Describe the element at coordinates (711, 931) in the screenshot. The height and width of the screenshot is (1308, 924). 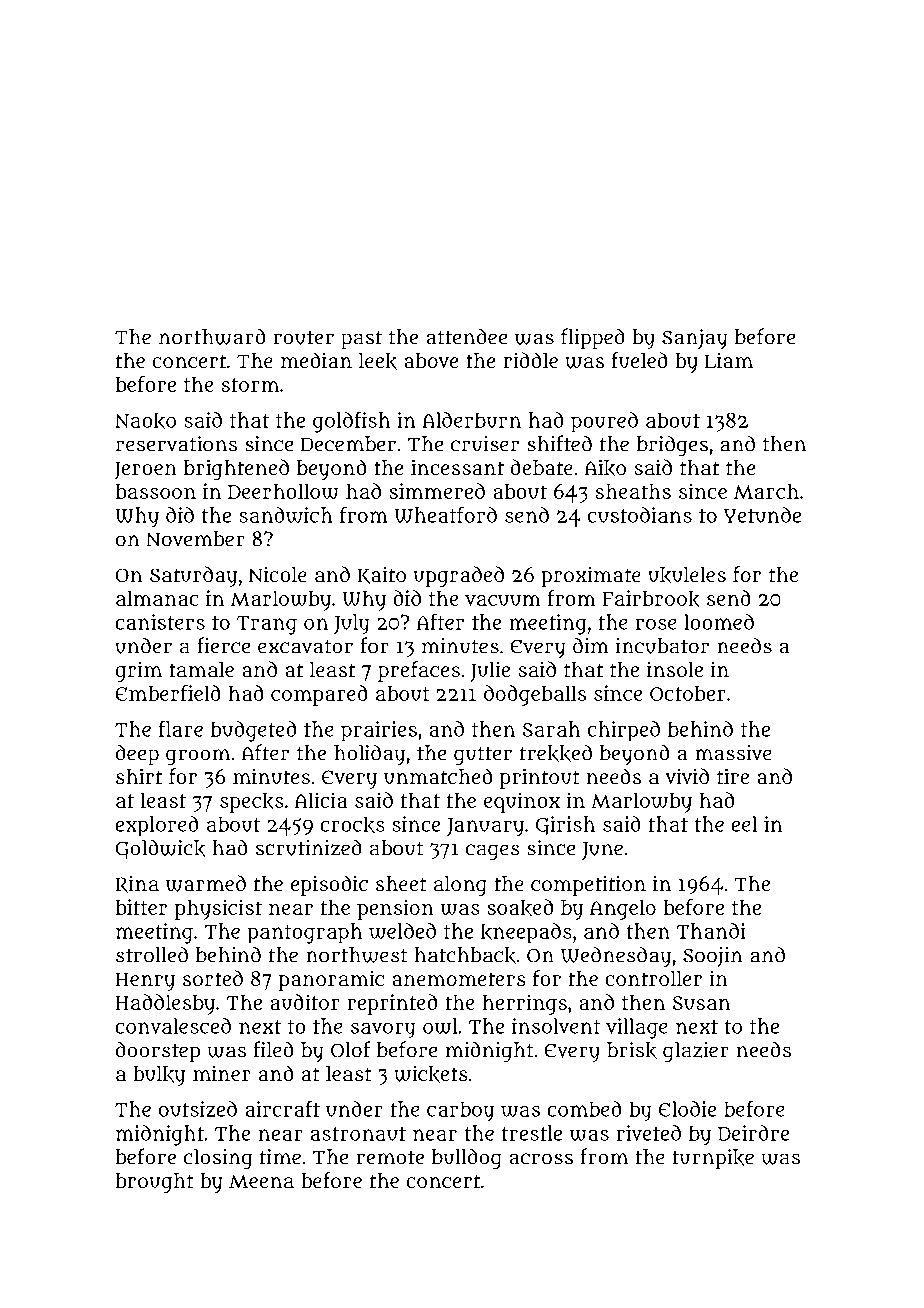
I see `Thandi` at that location.
